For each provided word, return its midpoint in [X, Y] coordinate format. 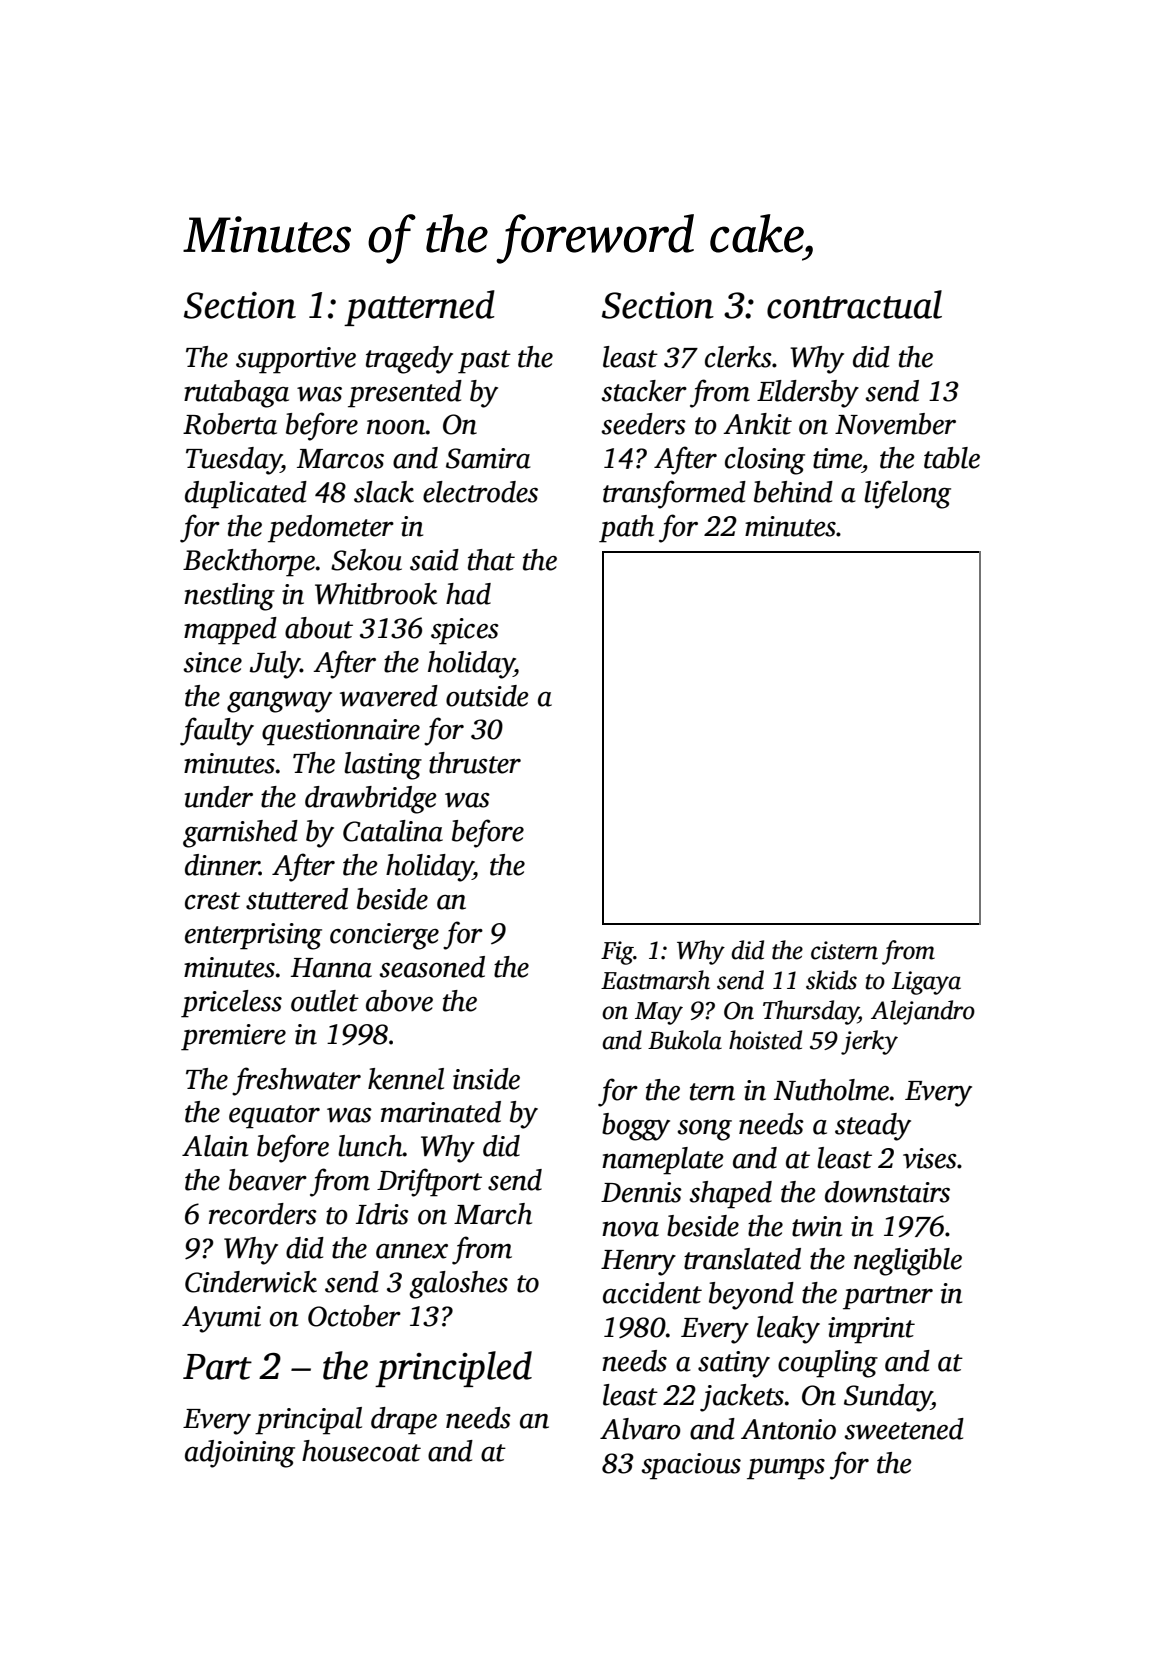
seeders [643, 424]
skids [831, 980]
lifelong [907, 494]
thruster [475, 763]
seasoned [432, 967]
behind [793, 492]
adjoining [240, 1454]
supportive [296, 360]
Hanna [331, 968]
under [219, 797]
